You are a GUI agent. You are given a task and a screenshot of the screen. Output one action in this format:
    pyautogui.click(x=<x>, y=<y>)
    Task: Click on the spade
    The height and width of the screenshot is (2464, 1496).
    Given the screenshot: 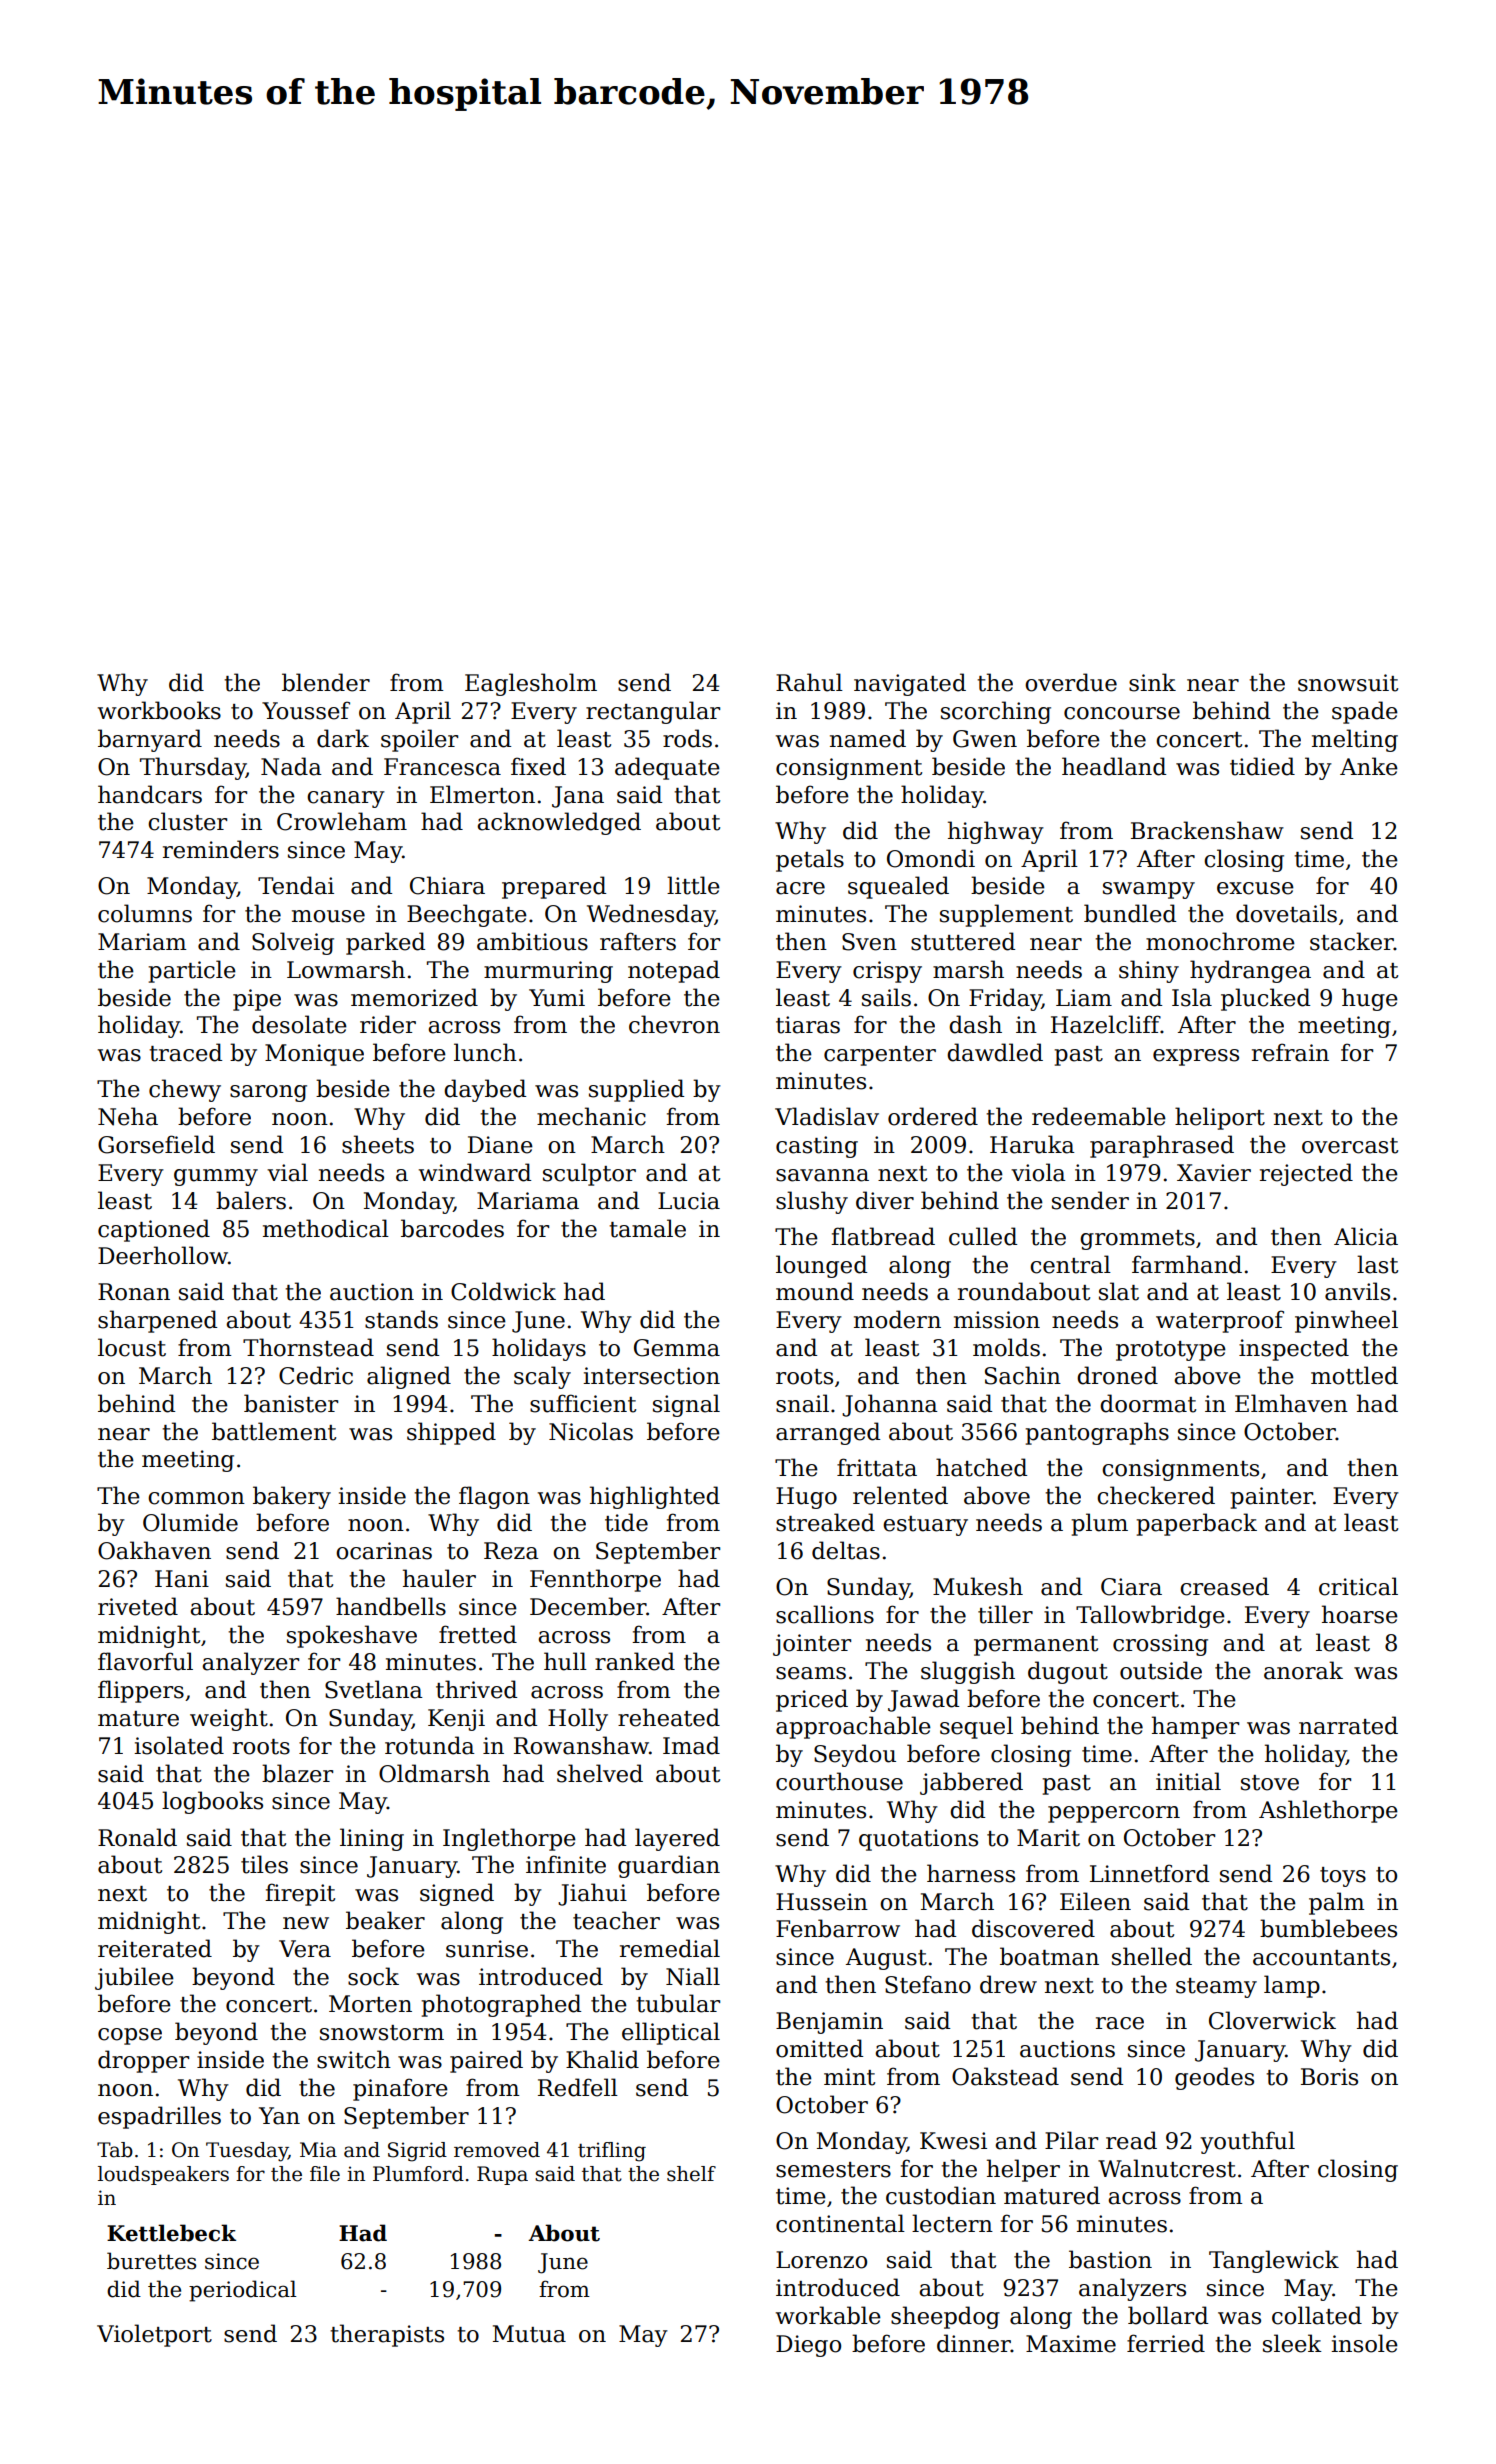 What is the action you would take?
    pyautogui.click(x=1365, y=712)
